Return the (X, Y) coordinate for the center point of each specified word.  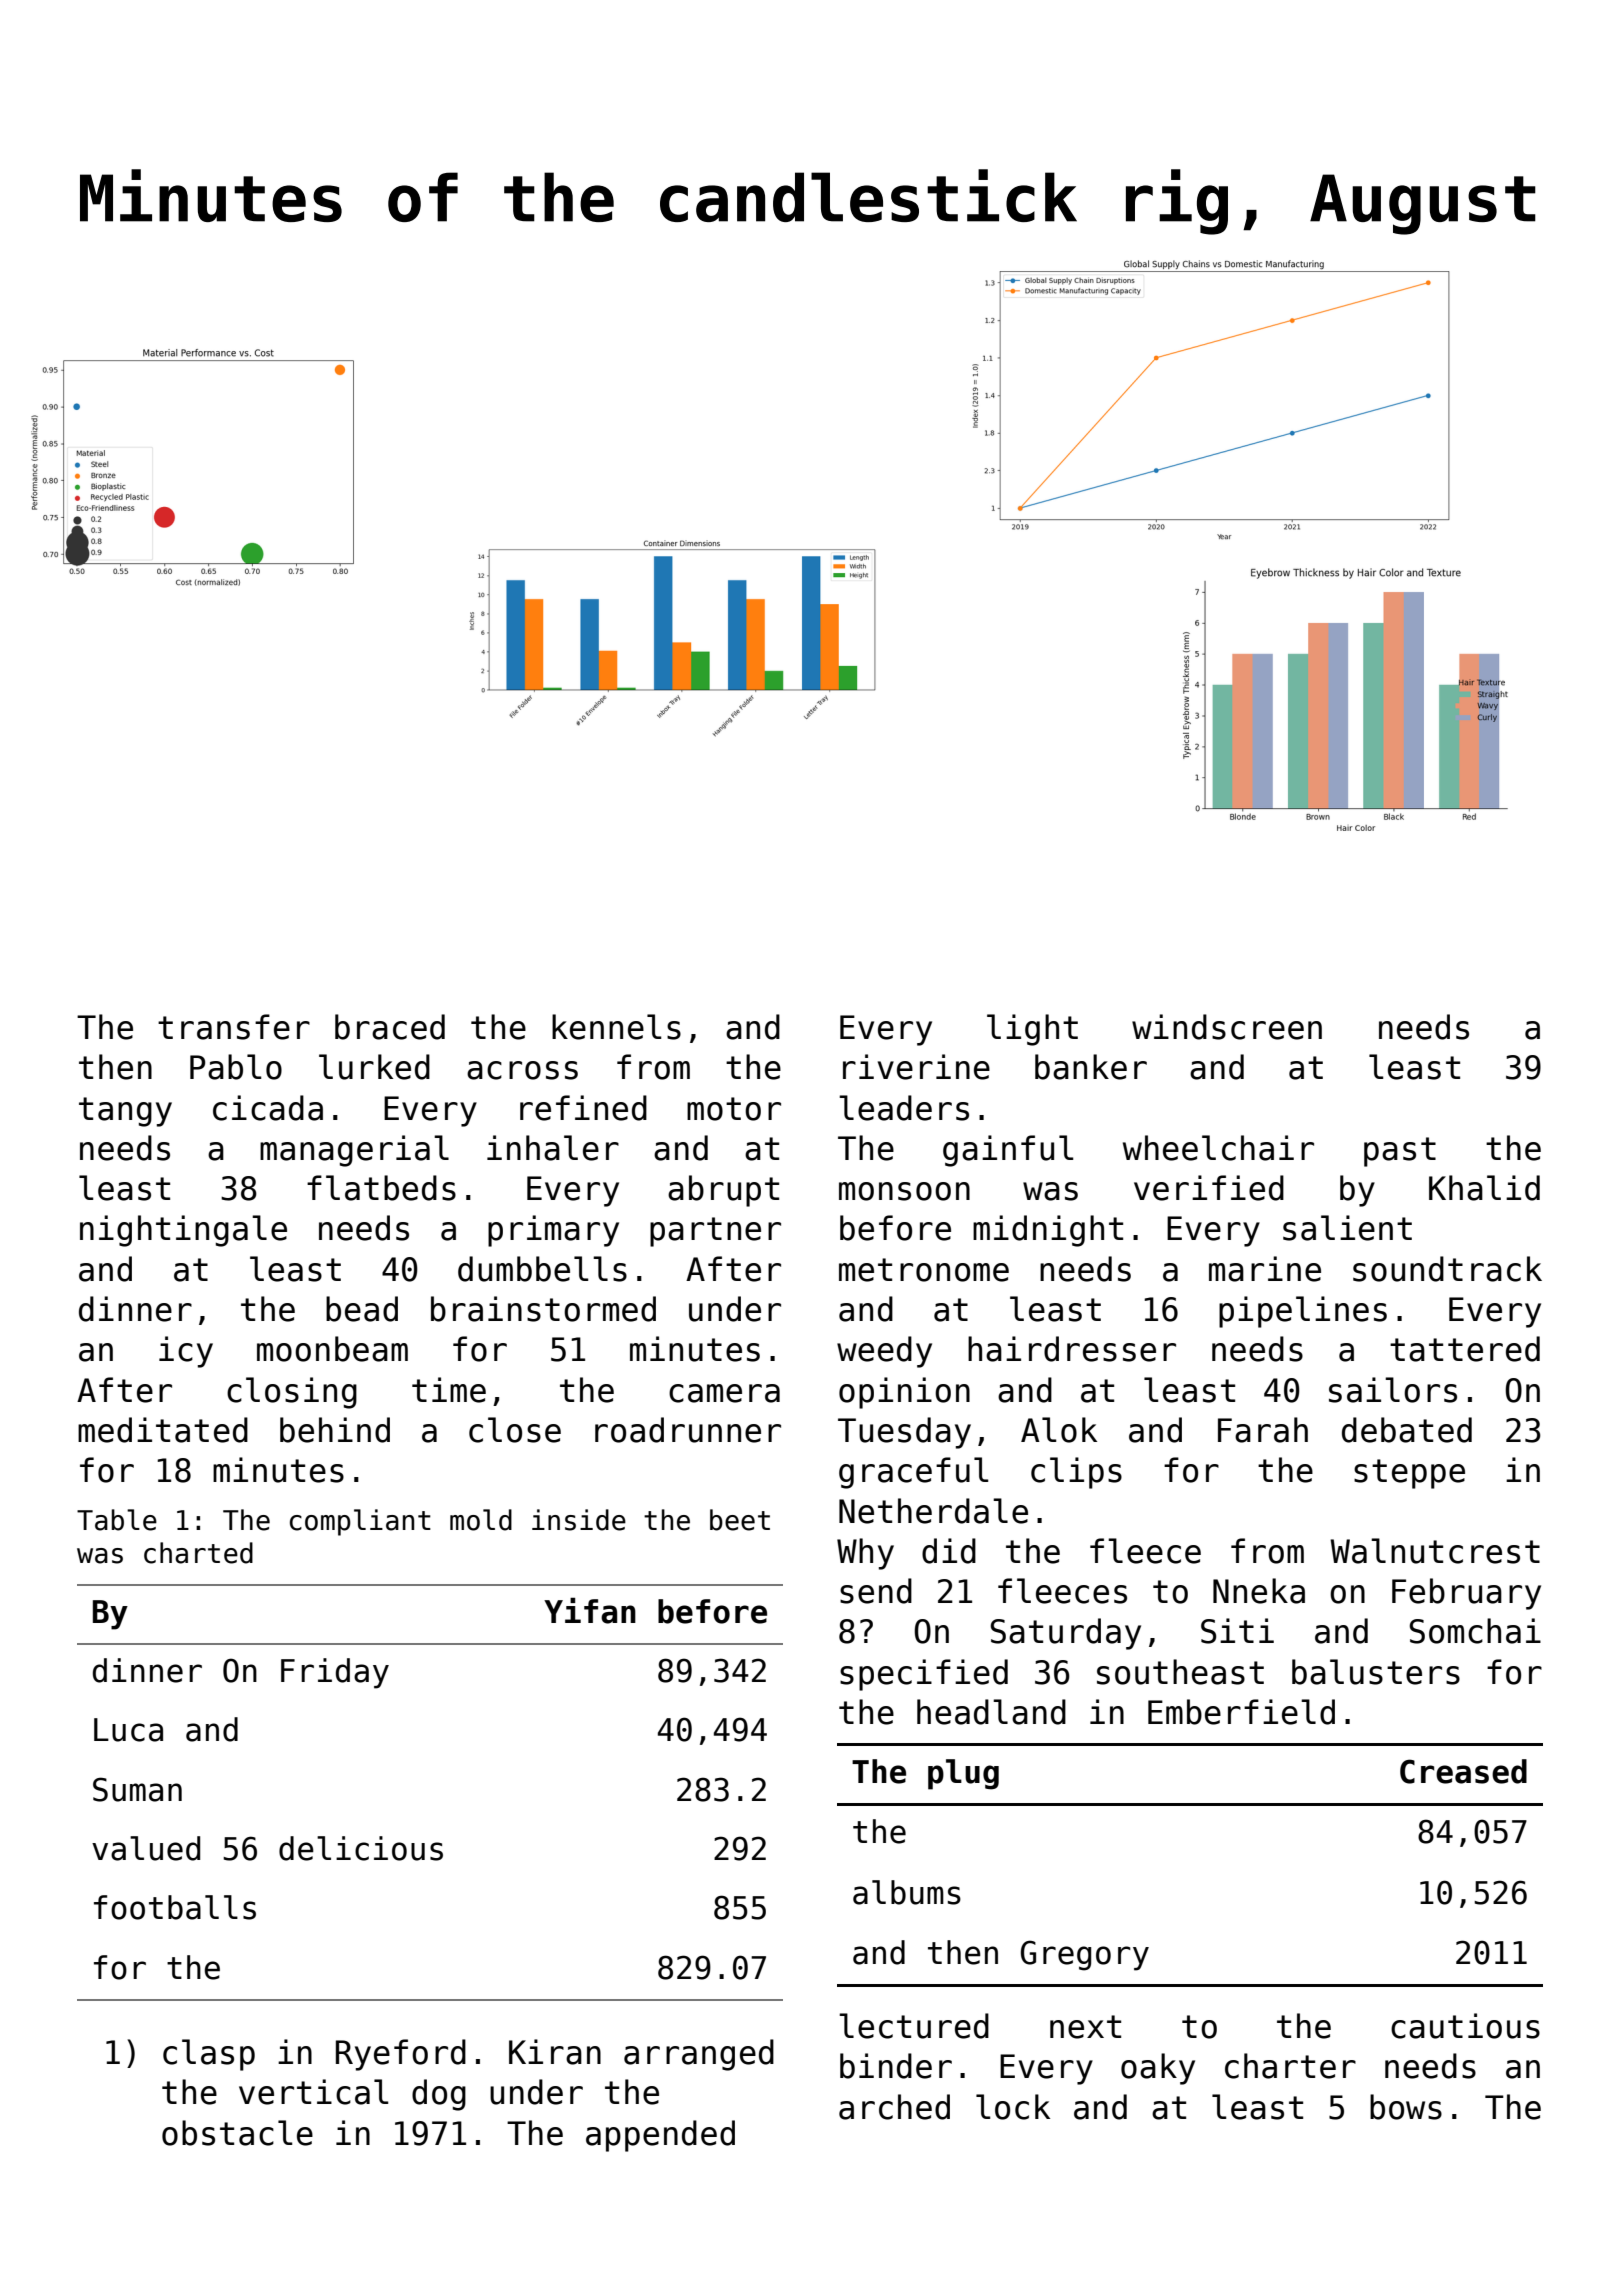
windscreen (1227, 1027)
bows (1406, 2107)
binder (896, 2066)
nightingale (183, 1231)
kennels (616, 1027)
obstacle (237, 2133)
